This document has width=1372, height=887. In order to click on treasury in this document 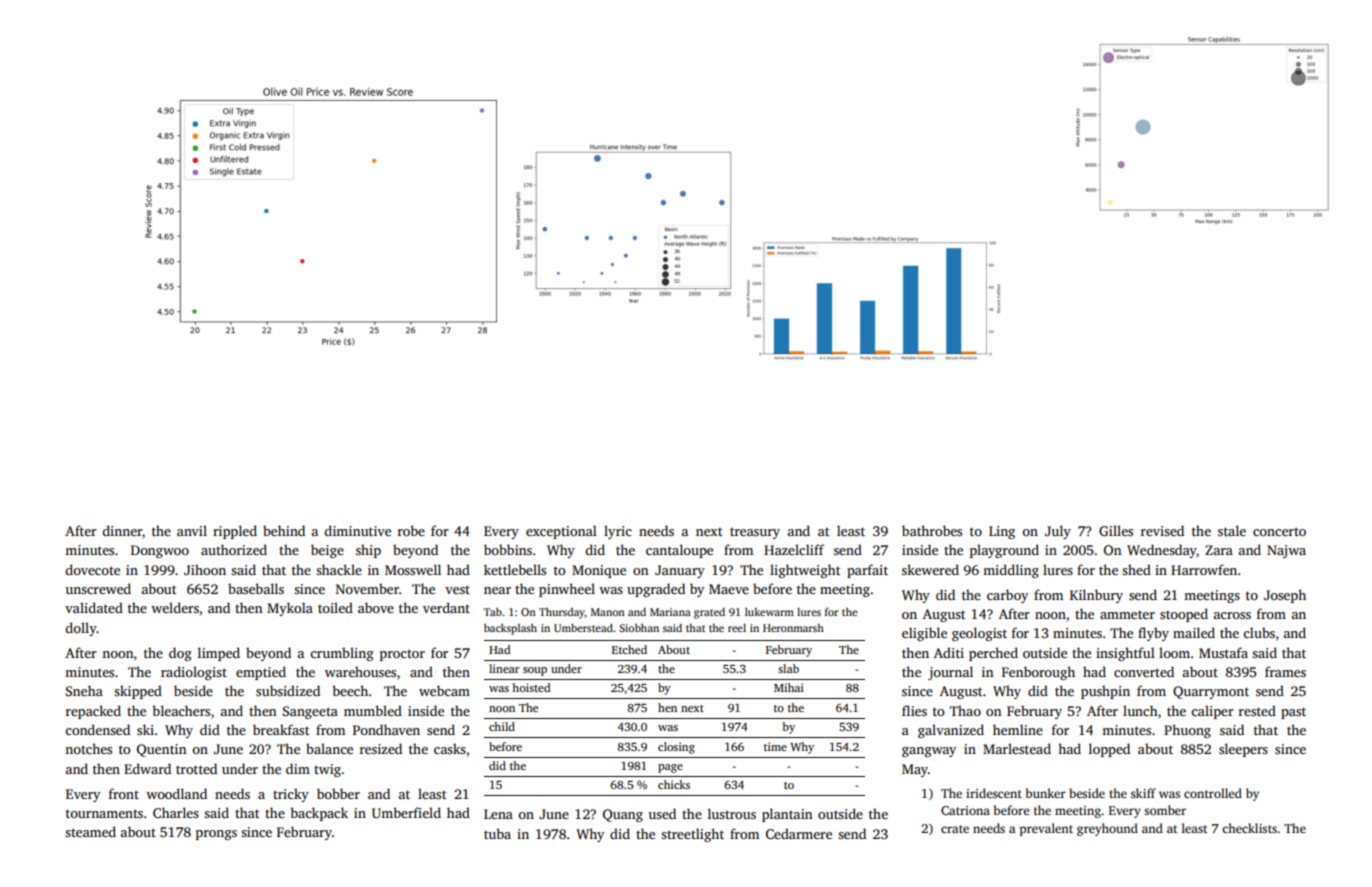, I will do `click(755, 533)`.
